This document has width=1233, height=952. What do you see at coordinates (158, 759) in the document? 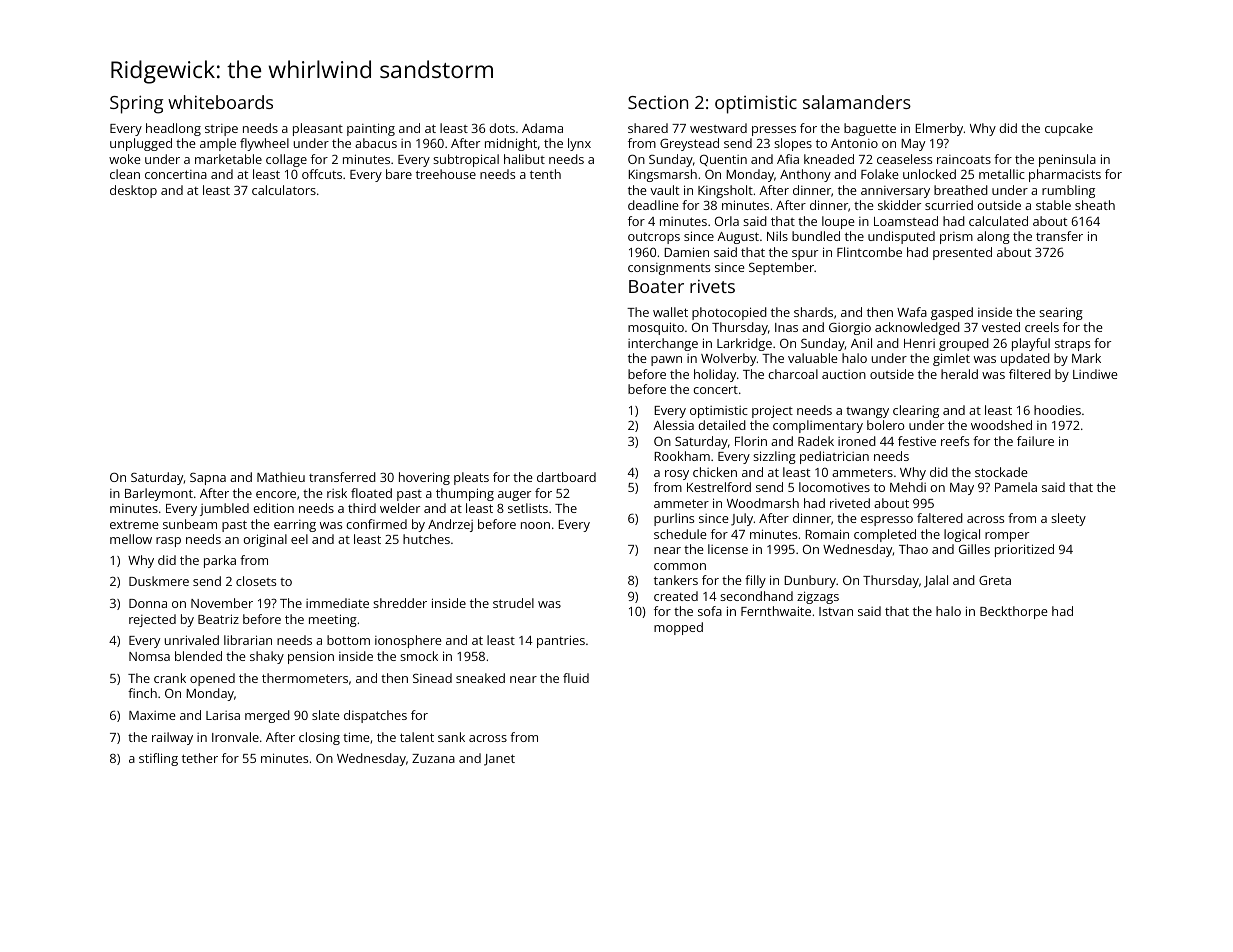
I see `stifling` at bounding box center [158, 759].
